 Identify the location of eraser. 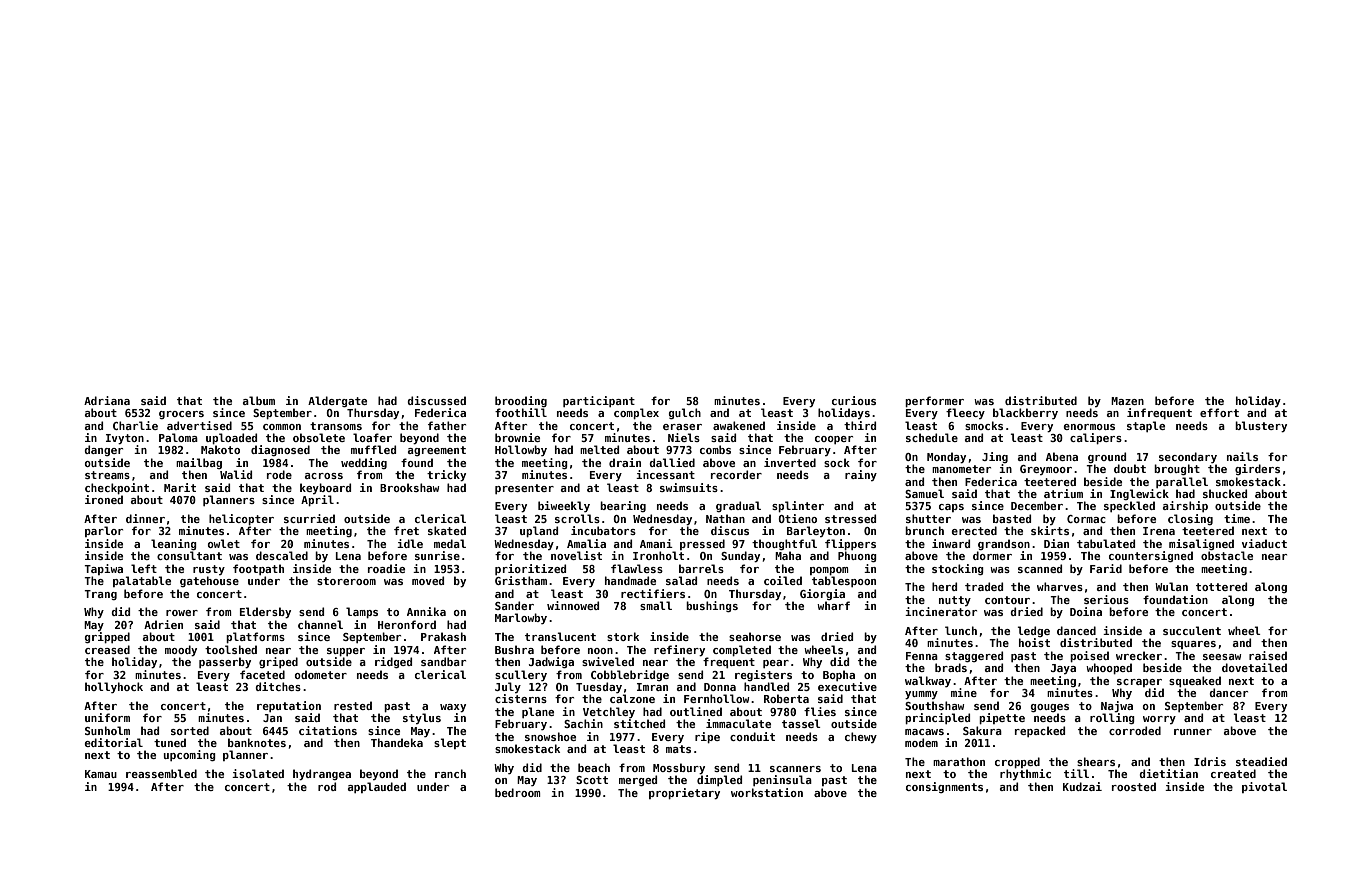
(682, 427).
